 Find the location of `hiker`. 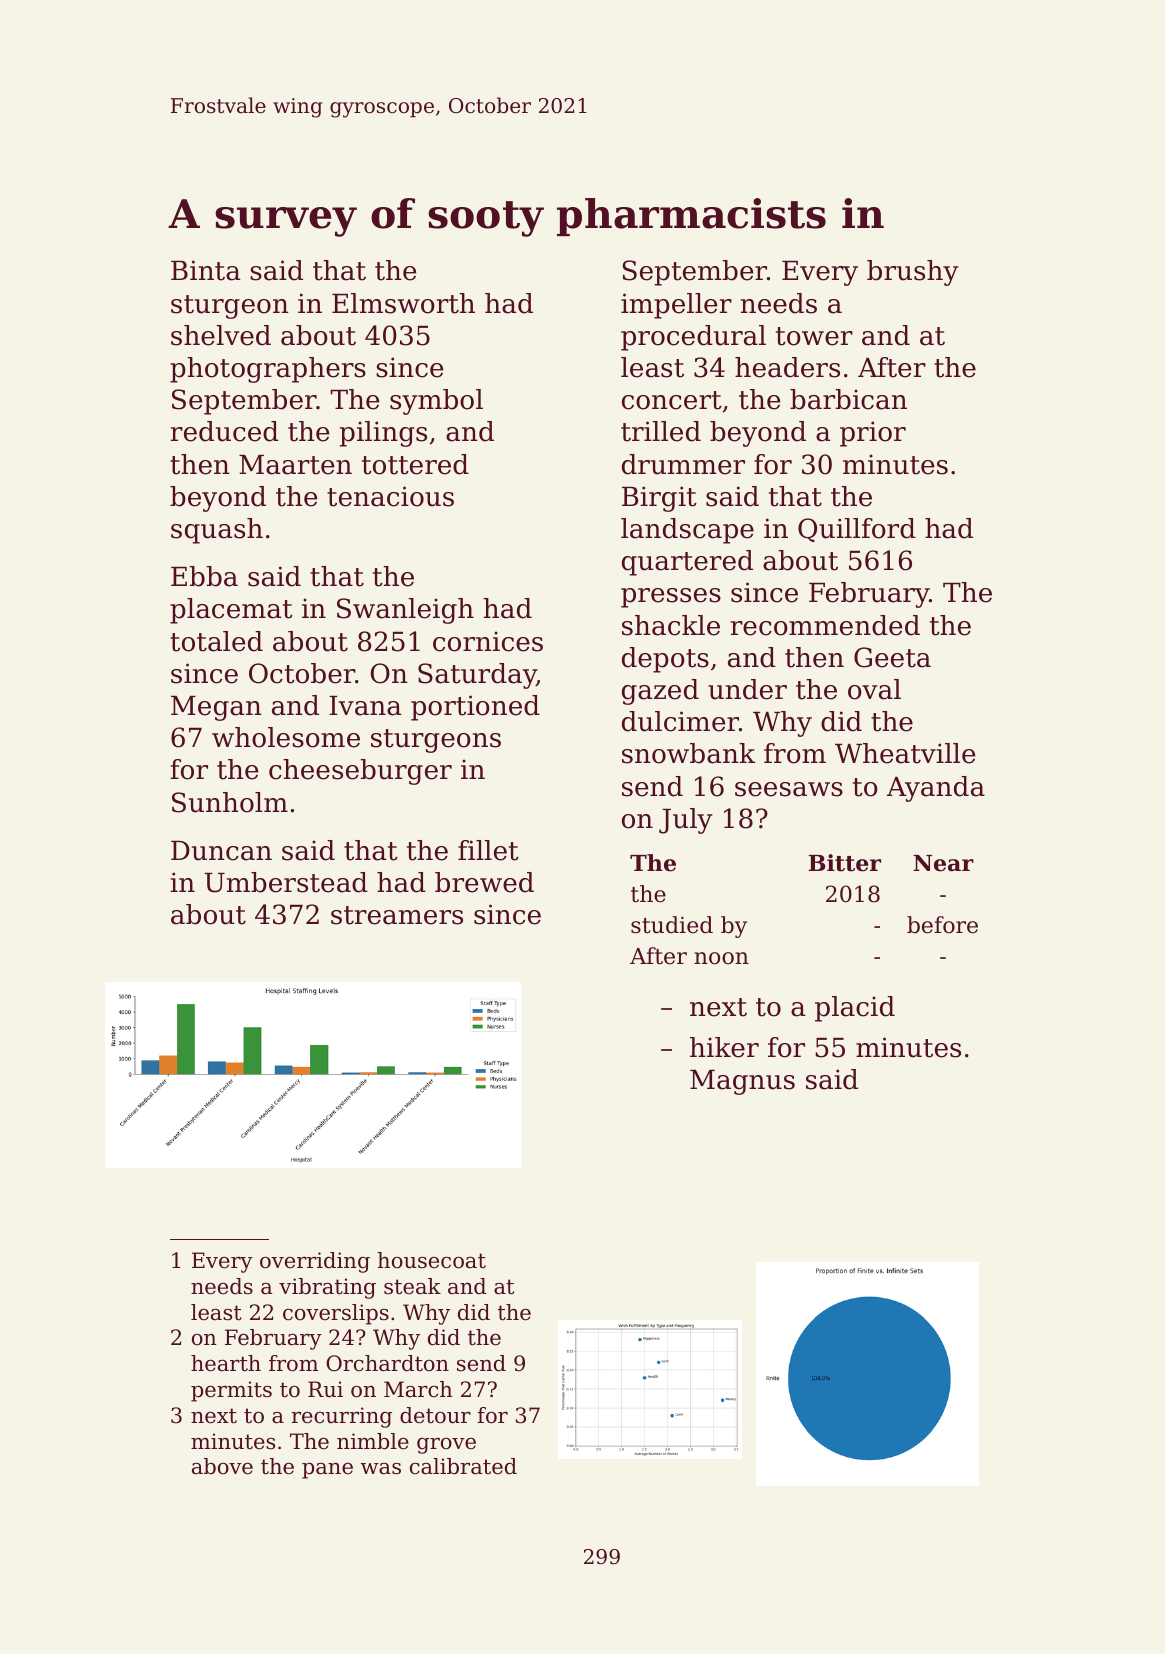

hiker is located at coordinates (724, 1047).
